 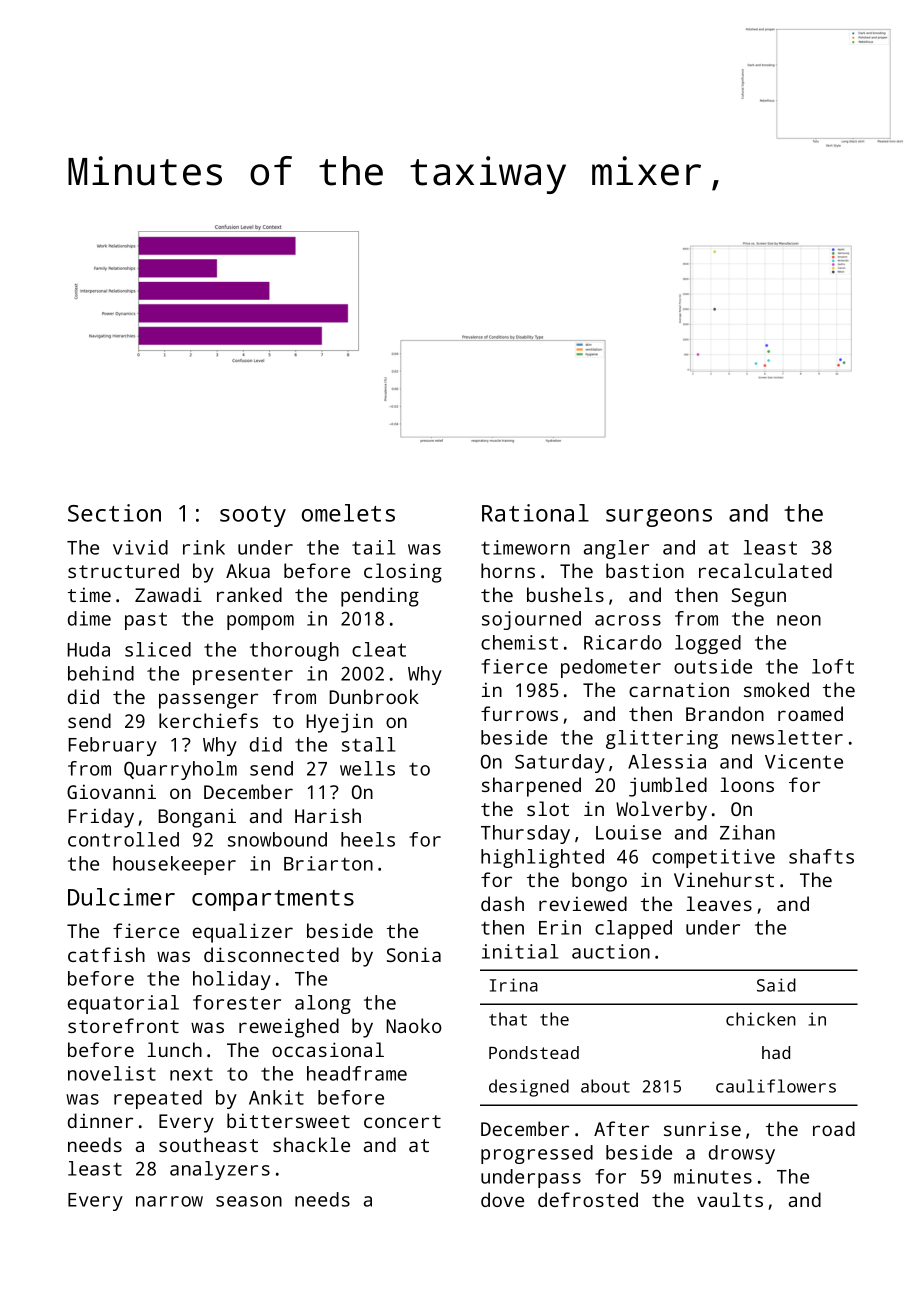 What do you see at coordinates (534, 1052) in the screenshot?
I see `Pondstead` at bounding box center [534, 1052].
